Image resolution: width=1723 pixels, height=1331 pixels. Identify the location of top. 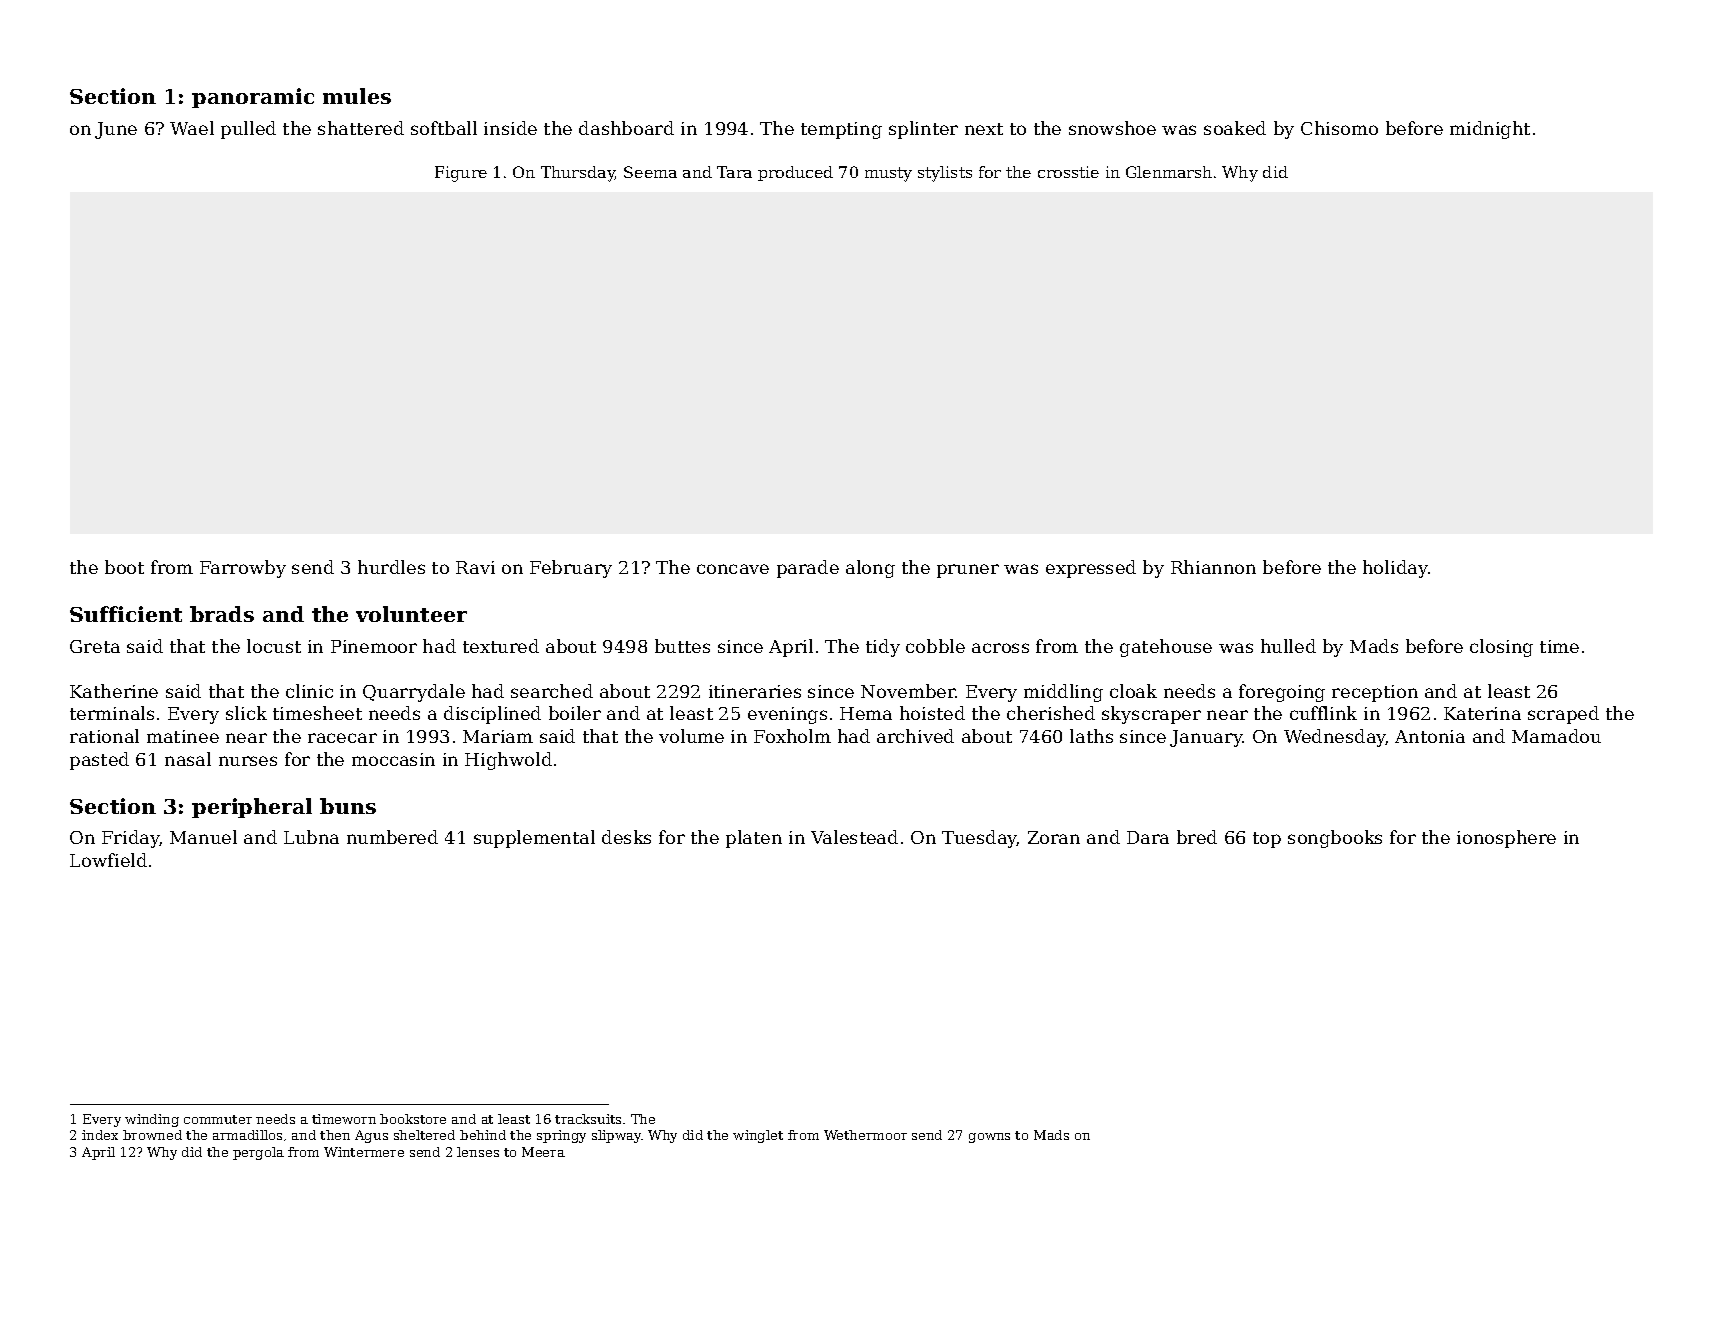
(1267, 840).
